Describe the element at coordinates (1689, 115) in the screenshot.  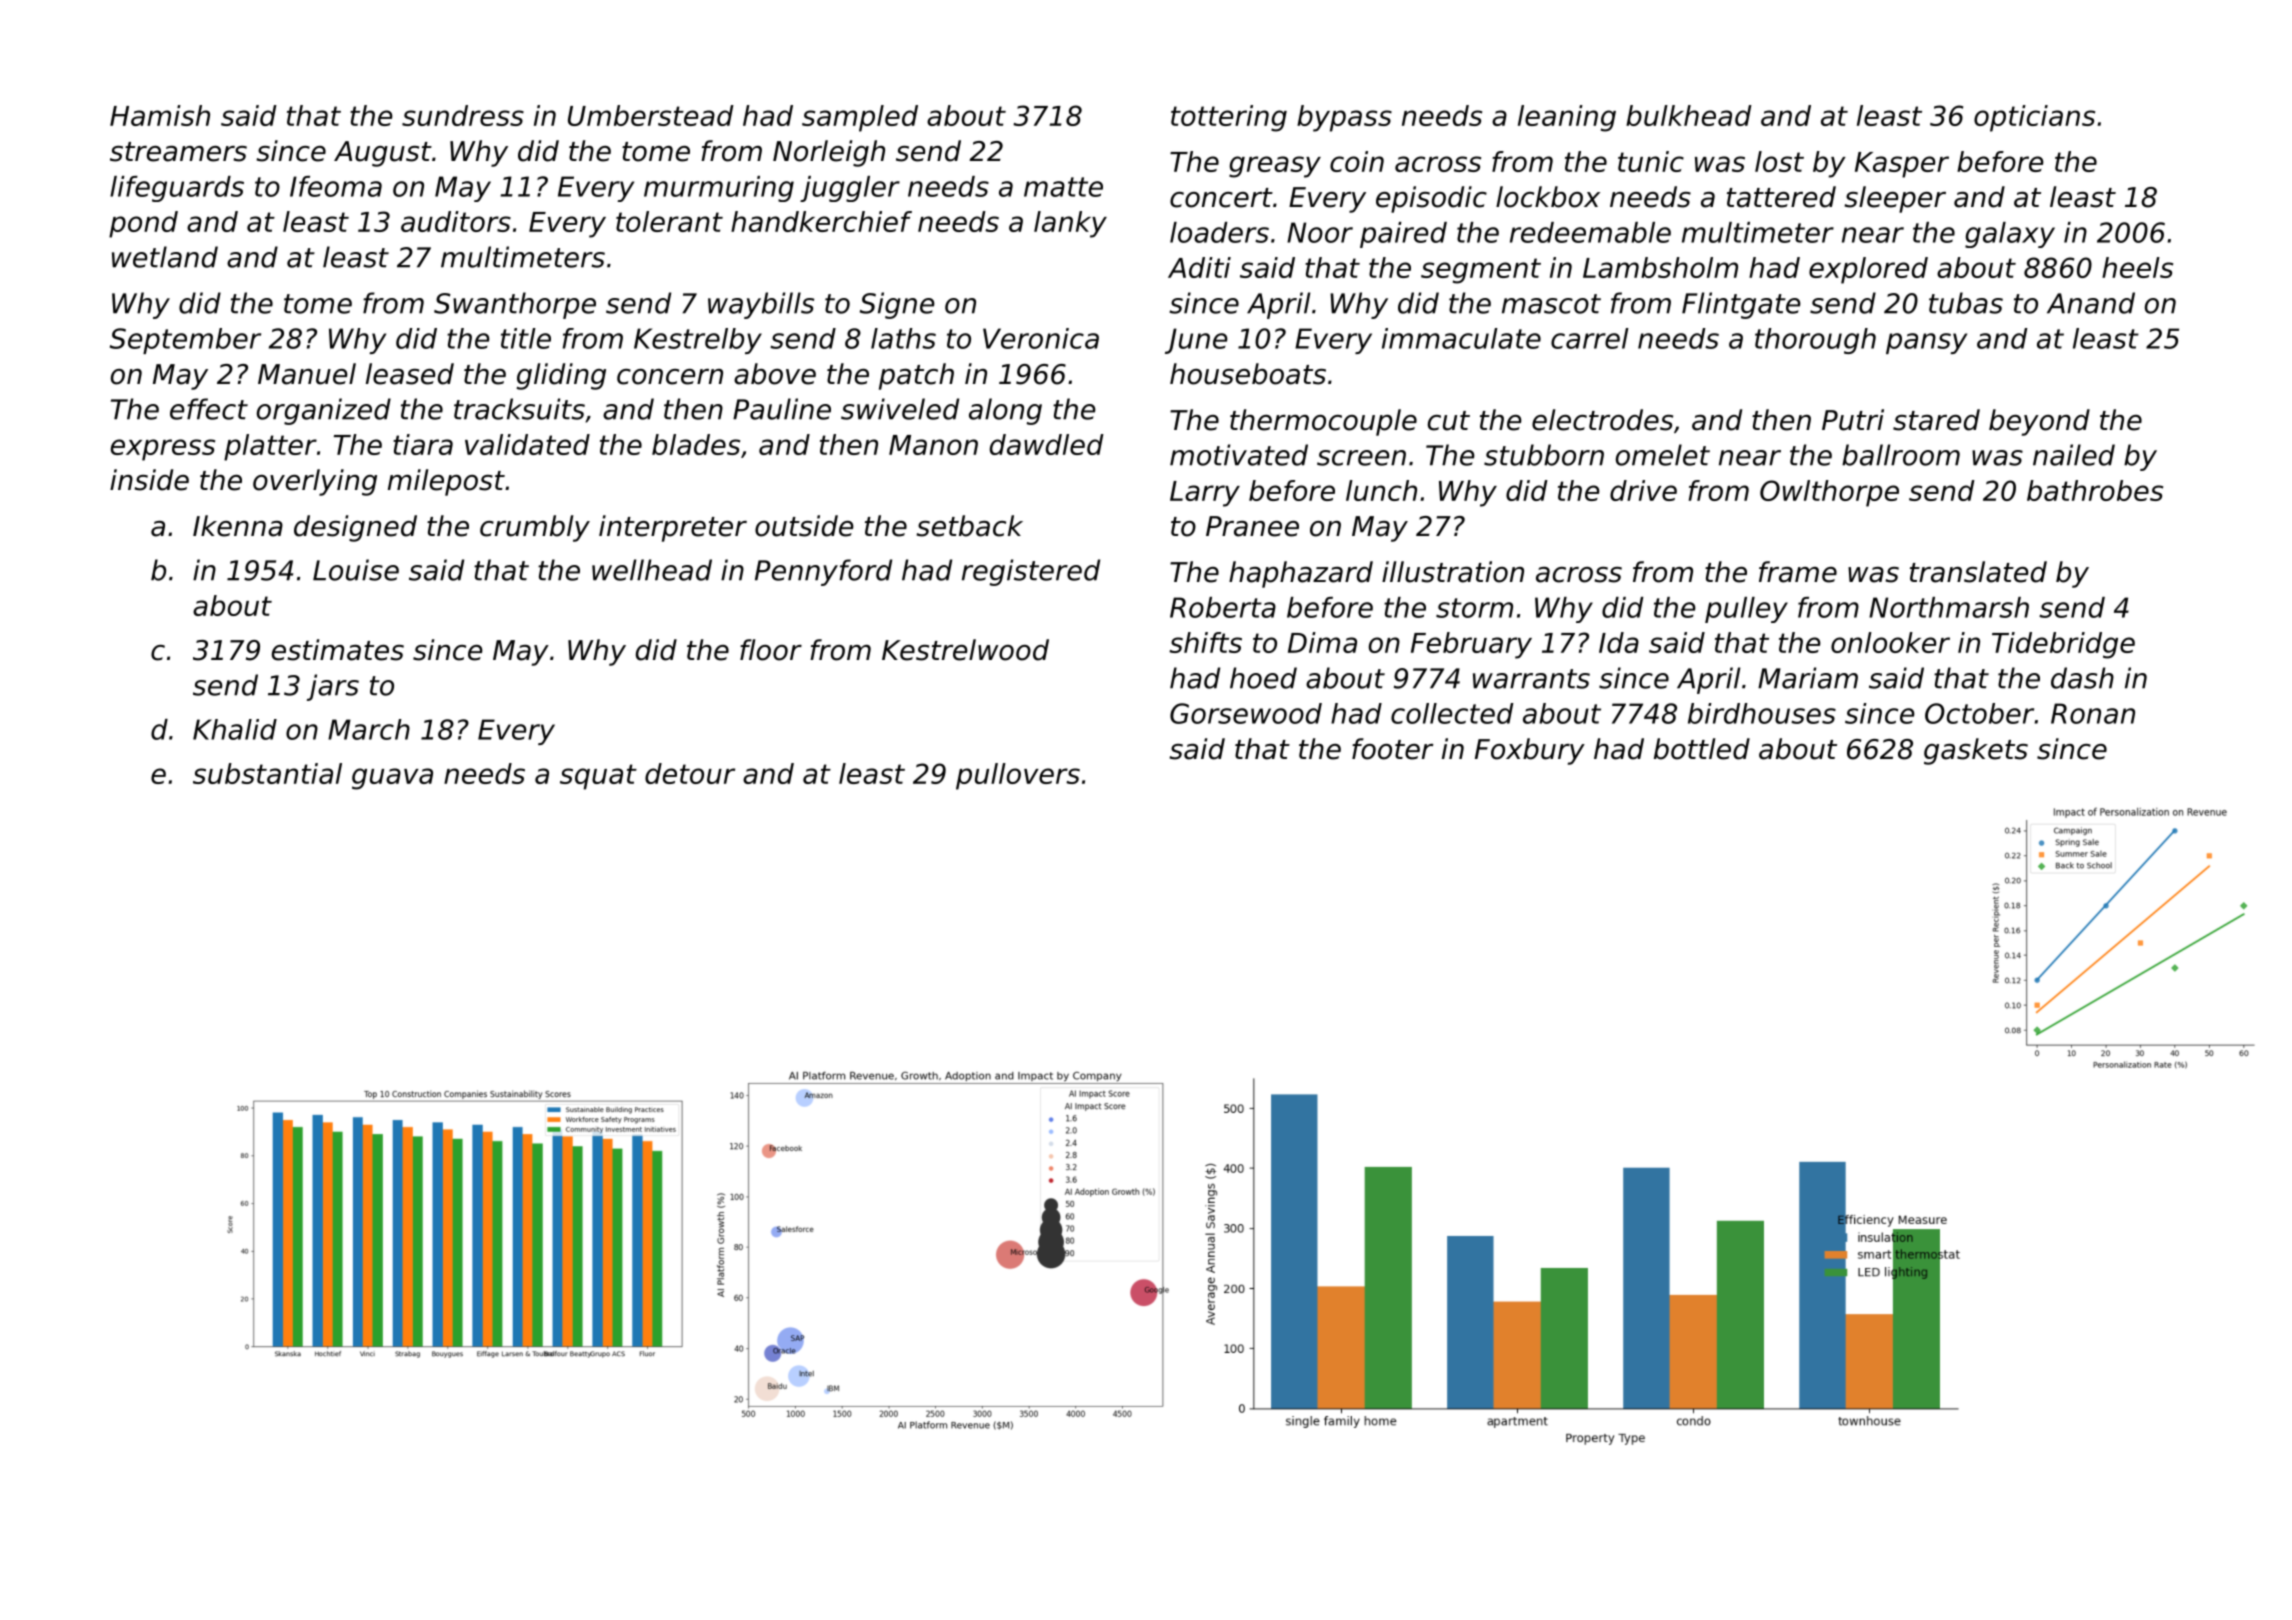
I see `bulkhead` at that location.
